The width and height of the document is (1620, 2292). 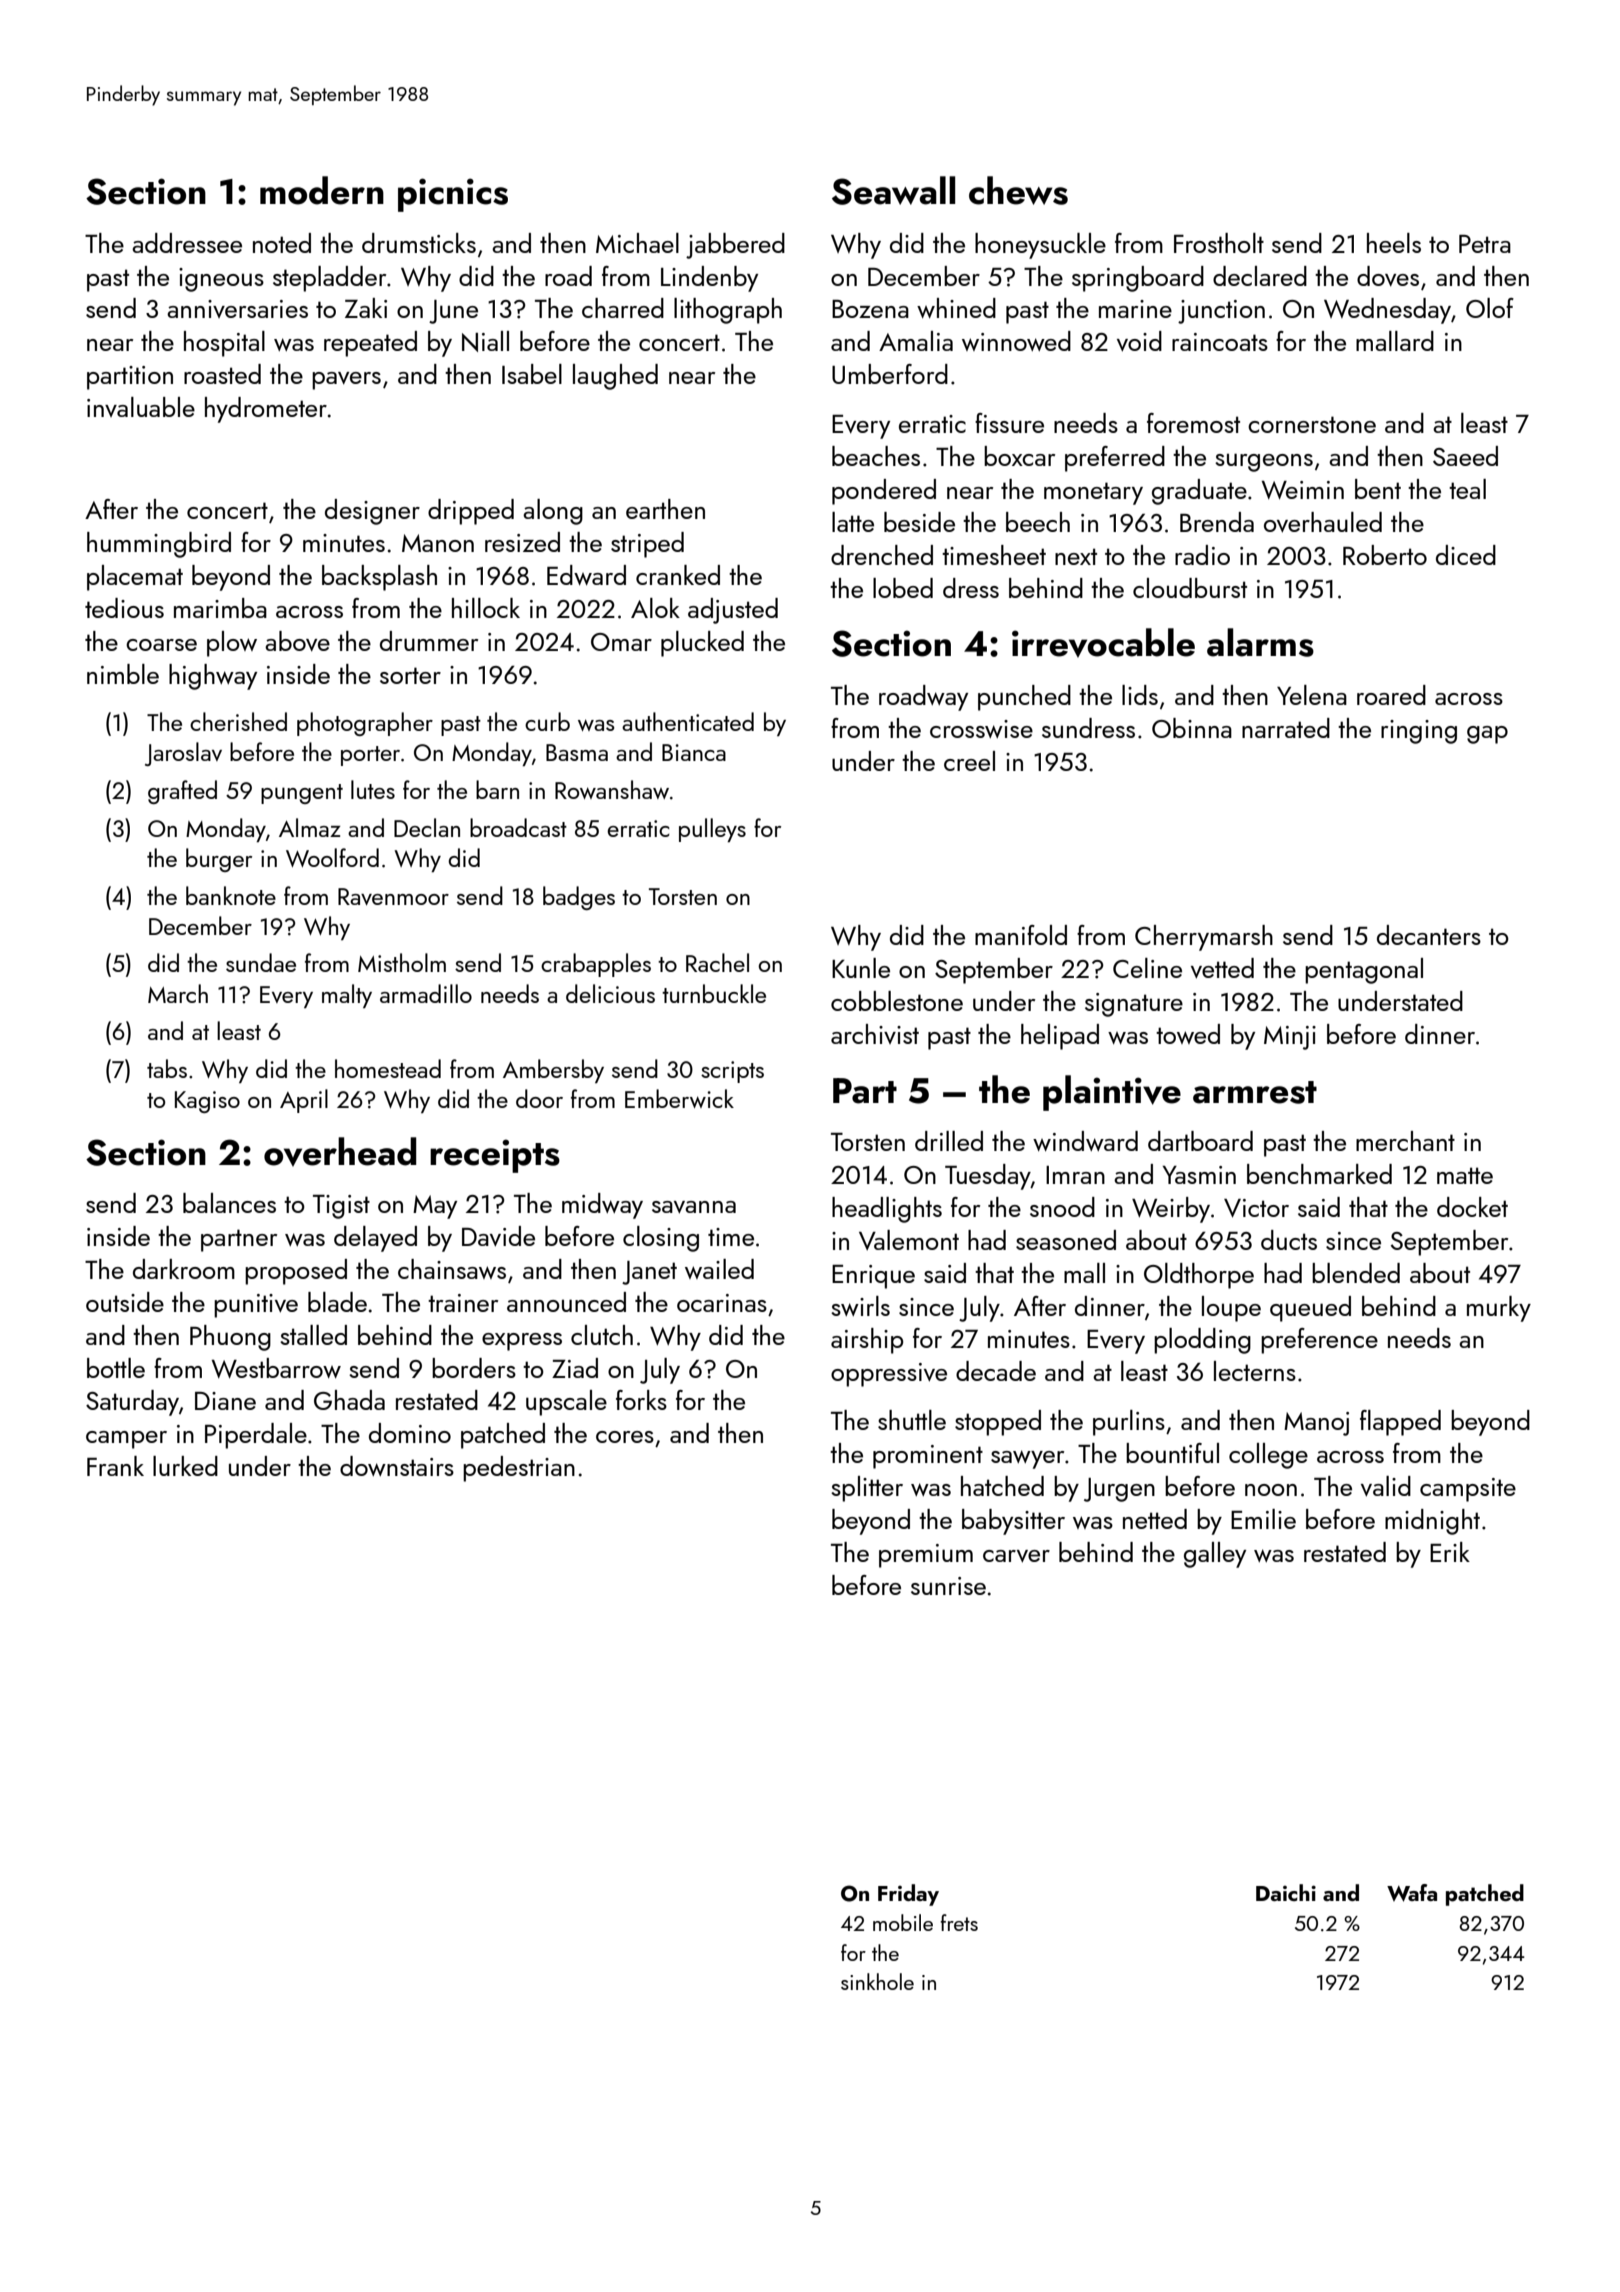 I want to click on burger, so click(x=219, y=860).
